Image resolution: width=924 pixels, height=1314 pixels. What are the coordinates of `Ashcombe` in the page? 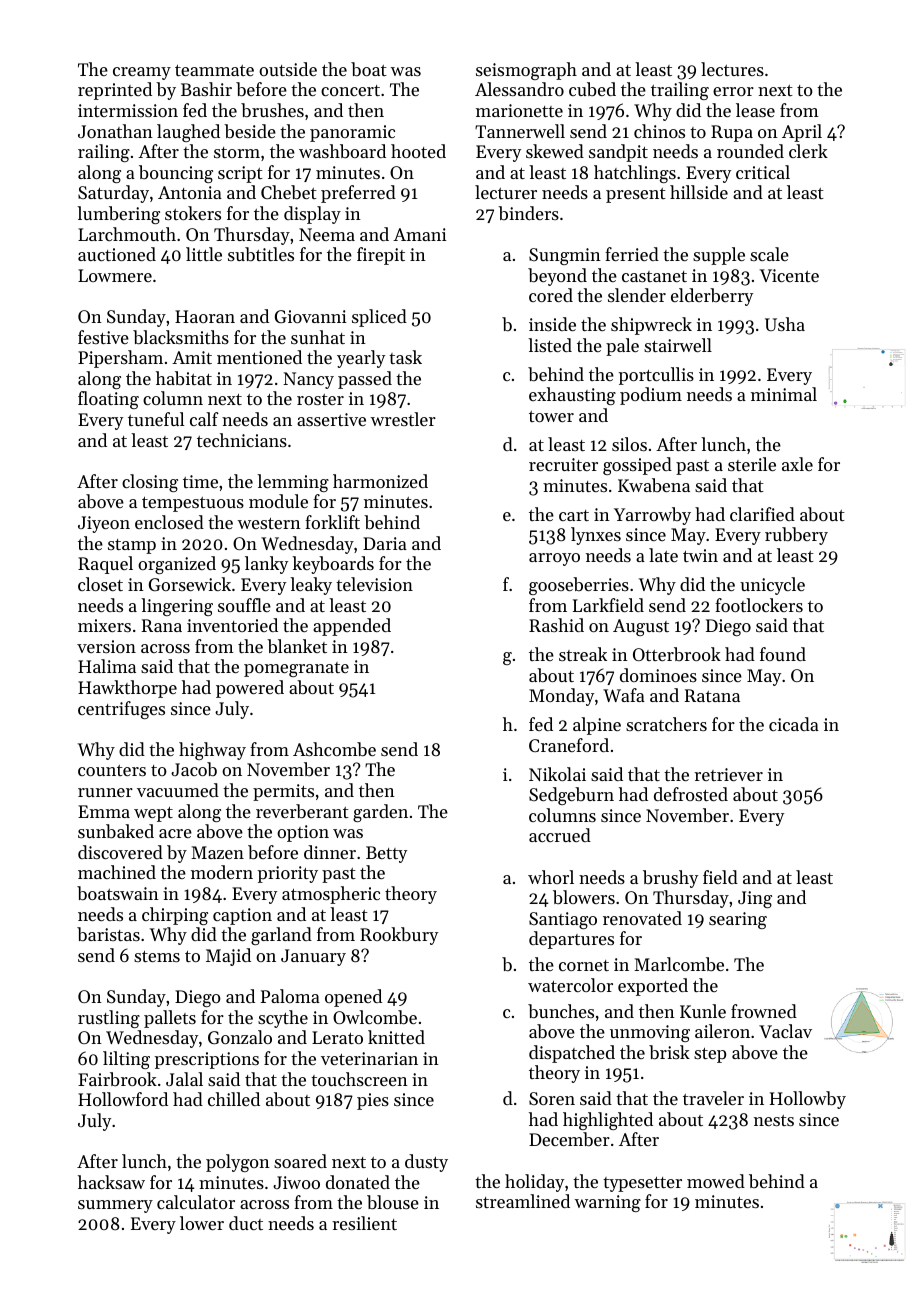 It's located at (334, 749).
